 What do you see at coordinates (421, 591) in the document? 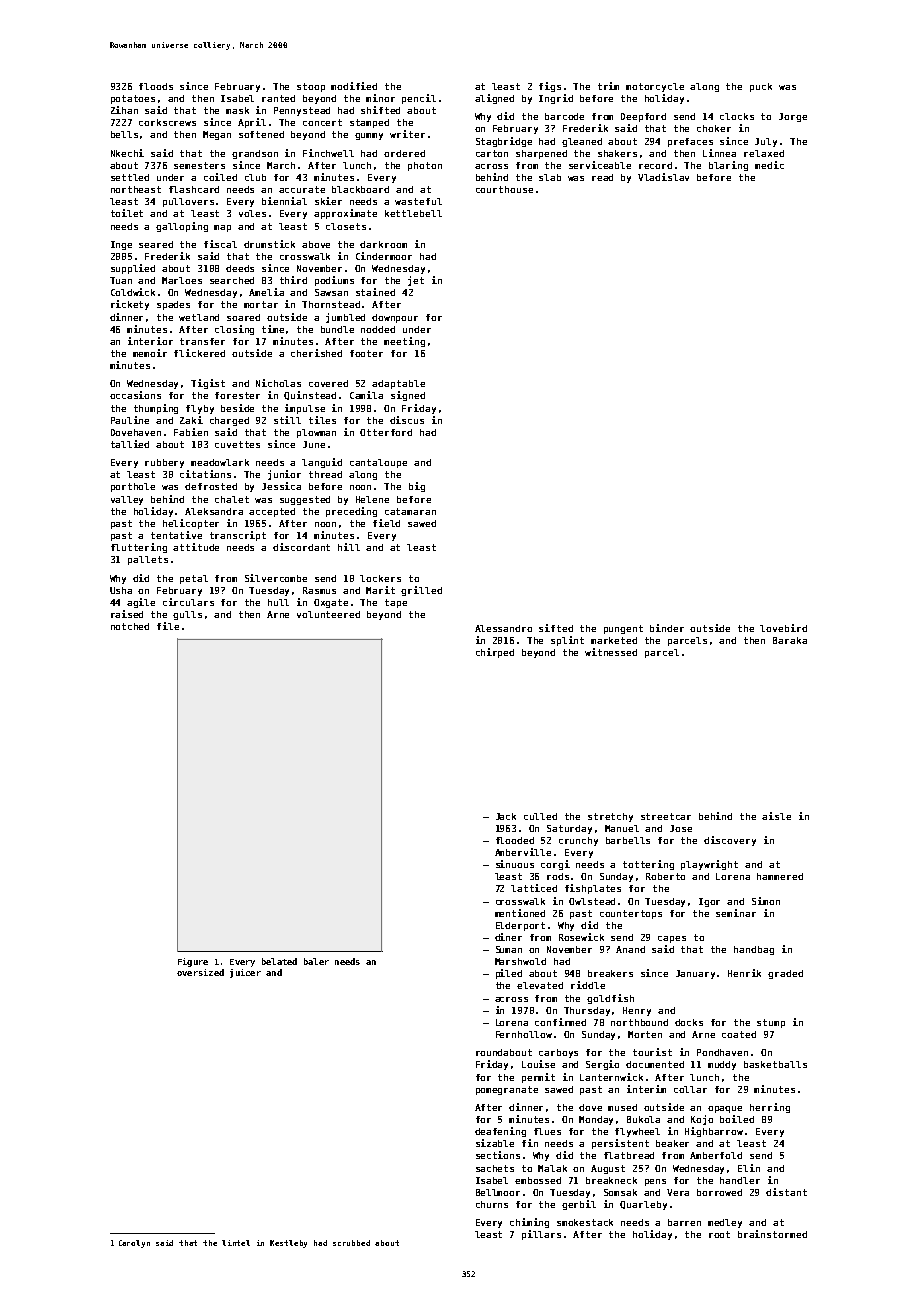
I see `grilled` at bounding box center [421, 591].
